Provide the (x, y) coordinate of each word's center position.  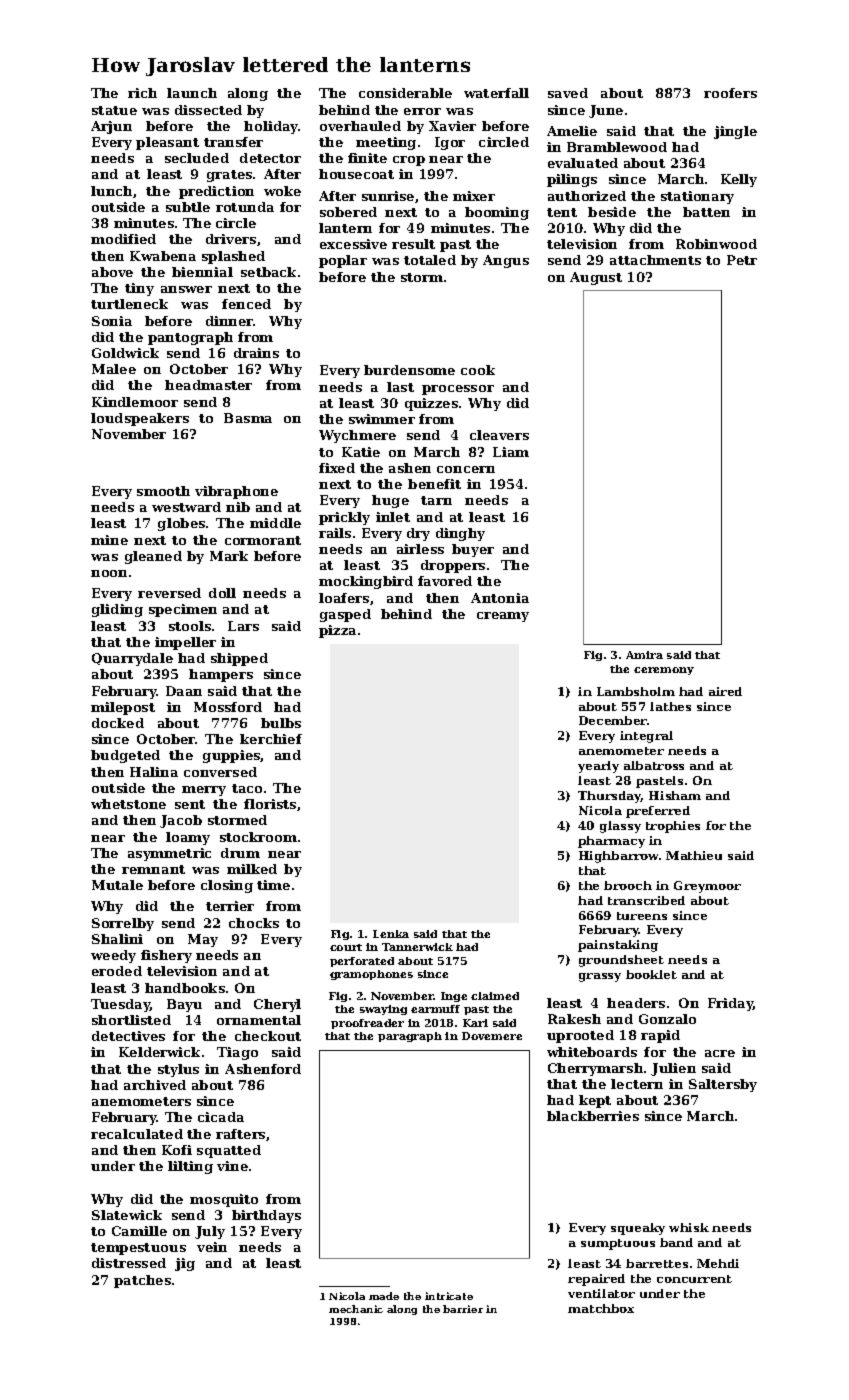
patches (142, 1281)
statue (114, 110)
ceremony (664, 671)
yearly (598, 767)
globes (181, 524)
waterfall (496, 93)
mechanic (356, 1309)
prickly (344, 518)
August (596, 278)
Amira (644, 655)
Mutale (117, 885)
